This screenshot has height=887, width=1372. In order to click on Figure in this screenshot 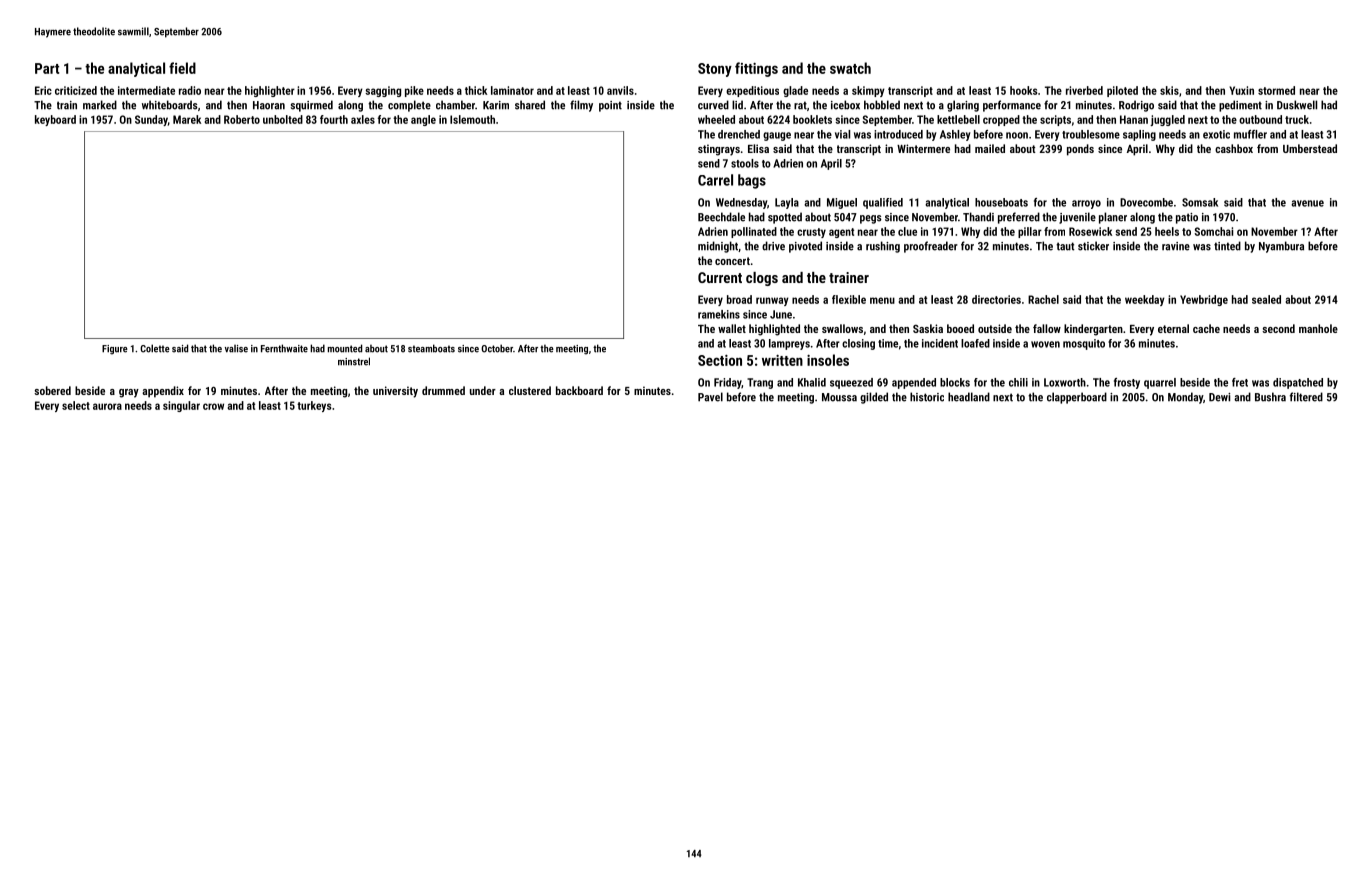, I will do `click(115, 350)`.
